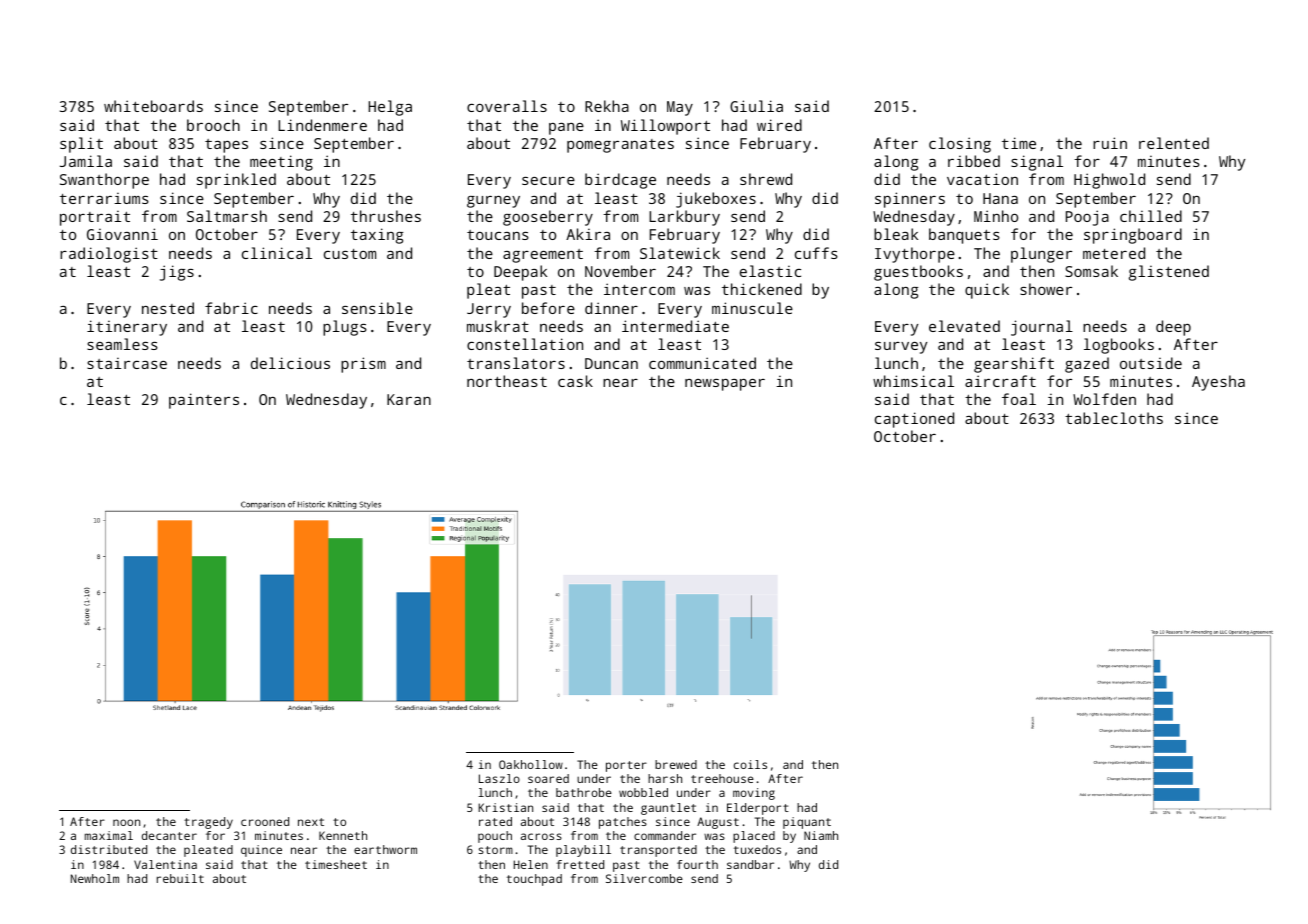 This screenshot has width=1308, height=924. I want to click on Helga, so click(390, 108).
